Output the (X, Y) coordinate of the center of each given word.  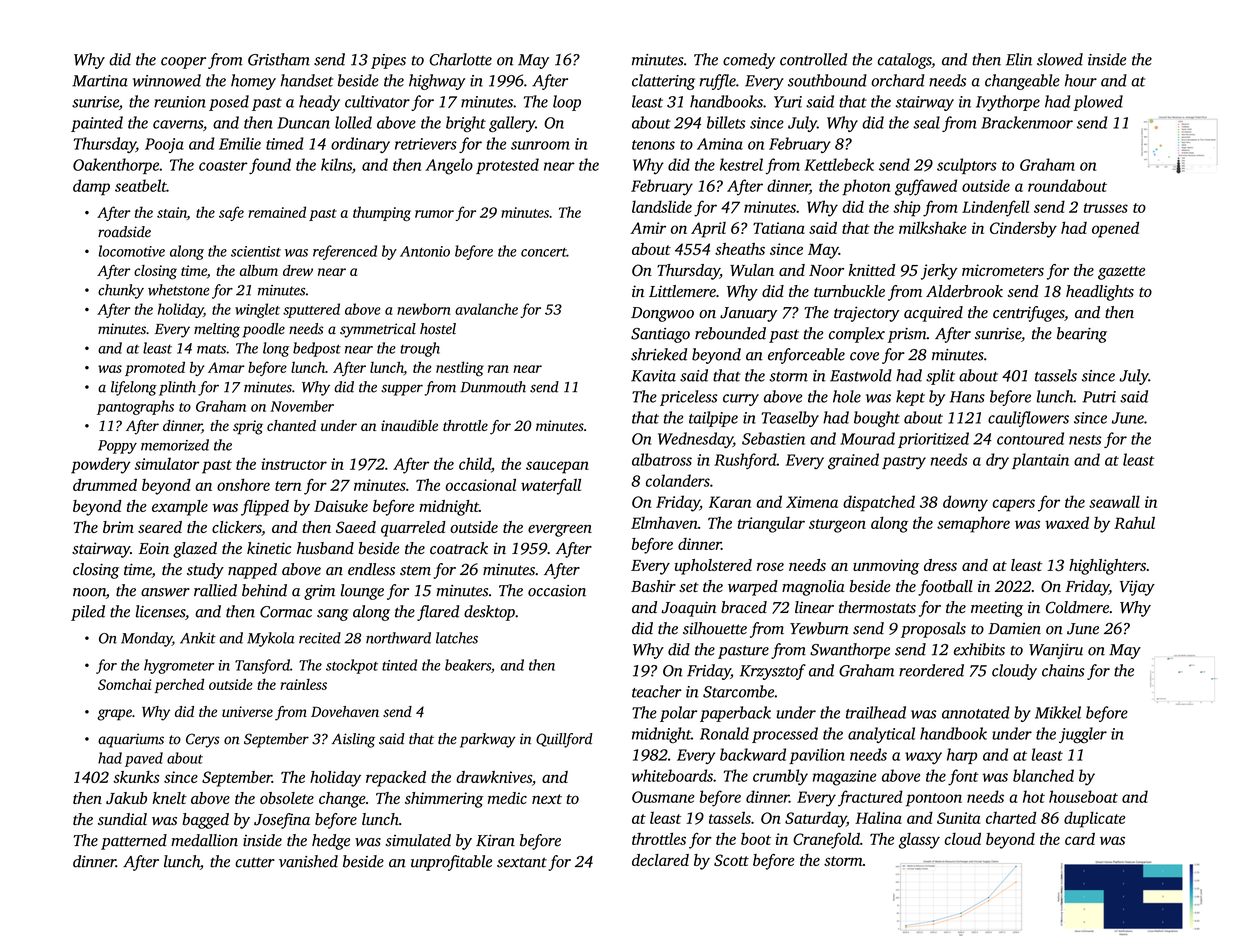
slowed (1060, 59)
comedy (749, 61)
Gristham (279, 59)
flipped (265, 508)
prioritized (933, 440)
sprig (248, 427)
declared (660, 860)
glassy (919, 841)
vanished (308, 861)
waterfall (551, 486)
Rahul (1134, 522)
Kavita (653, 376)
